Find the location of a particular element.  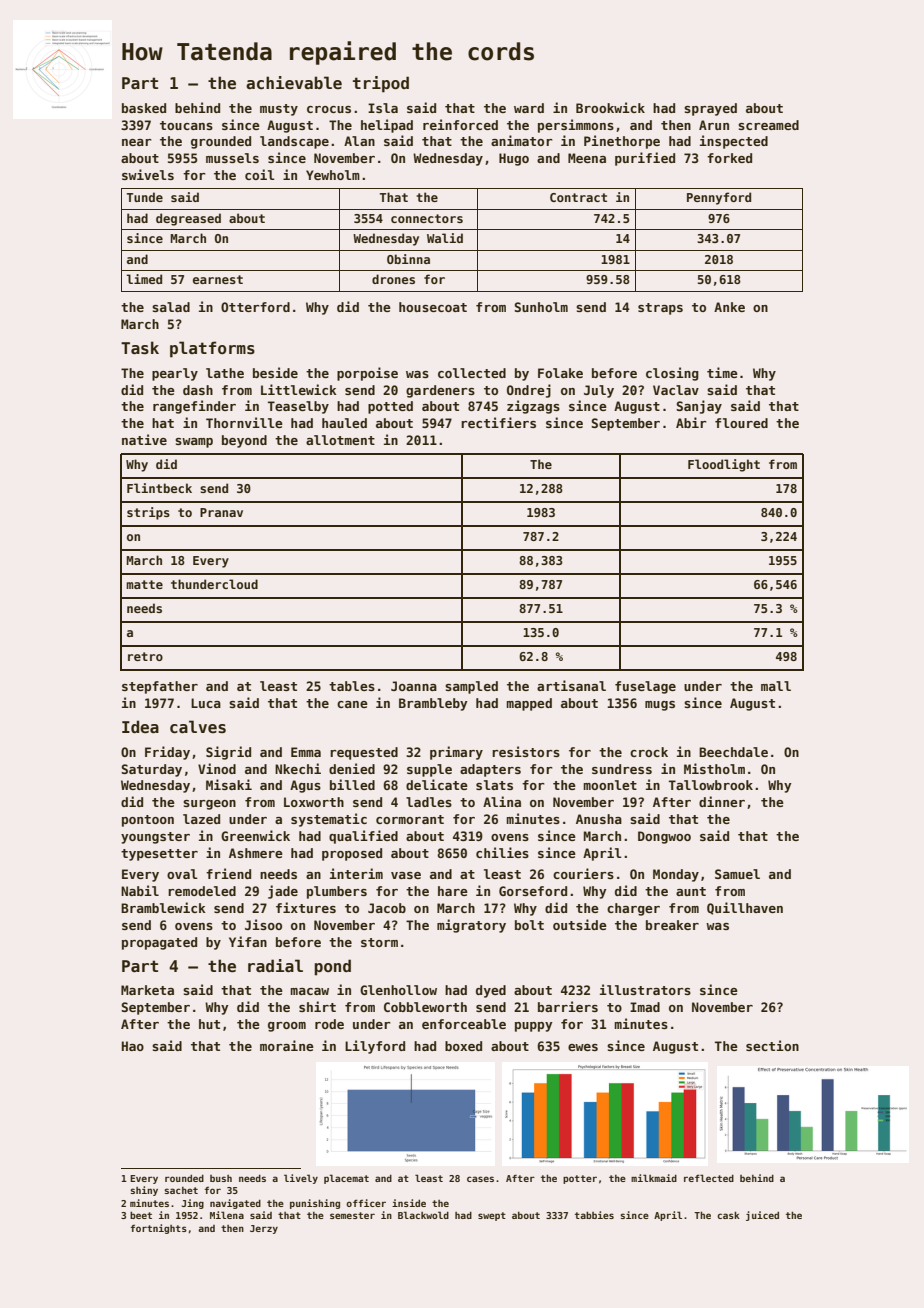

Floodlight is located at coordinates (724, 465).
